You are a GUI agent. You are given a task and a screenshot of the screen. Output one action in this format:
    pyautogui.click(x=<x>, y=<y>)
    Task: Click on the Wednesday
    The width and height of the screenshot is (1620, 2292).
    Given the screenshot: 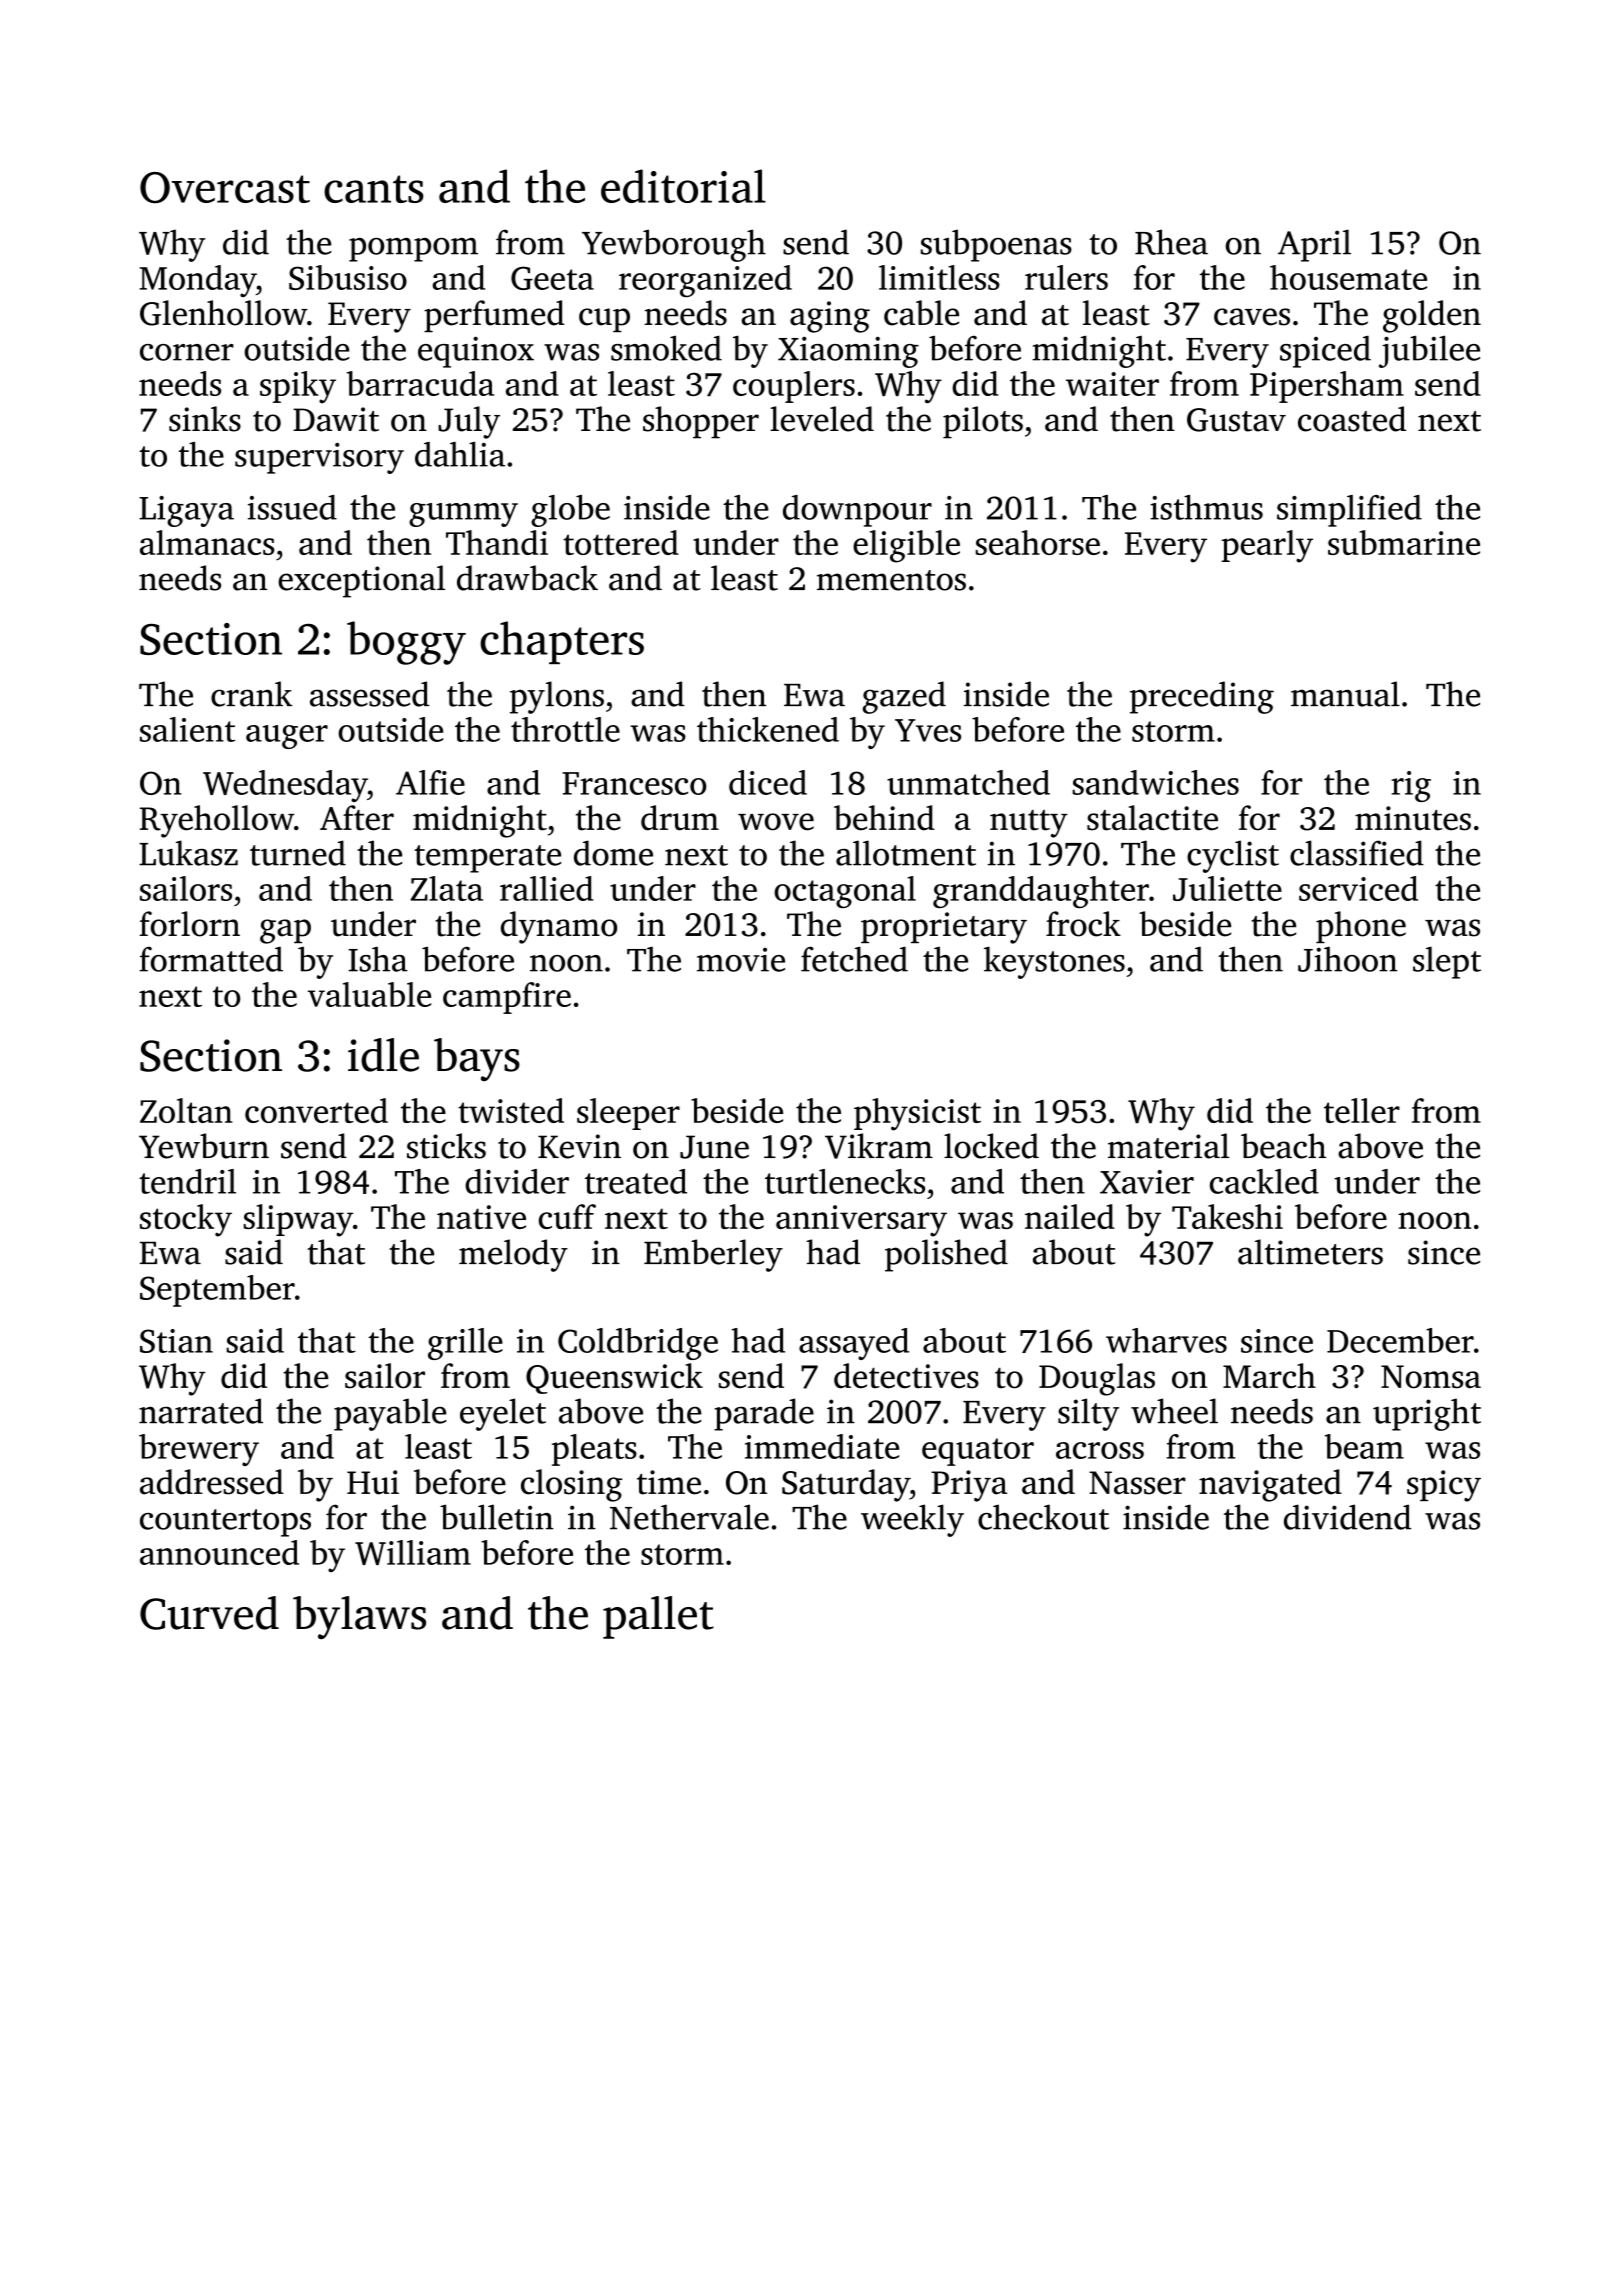 What is the action you would take?
    pyautogui.click(x=285, y=786)
